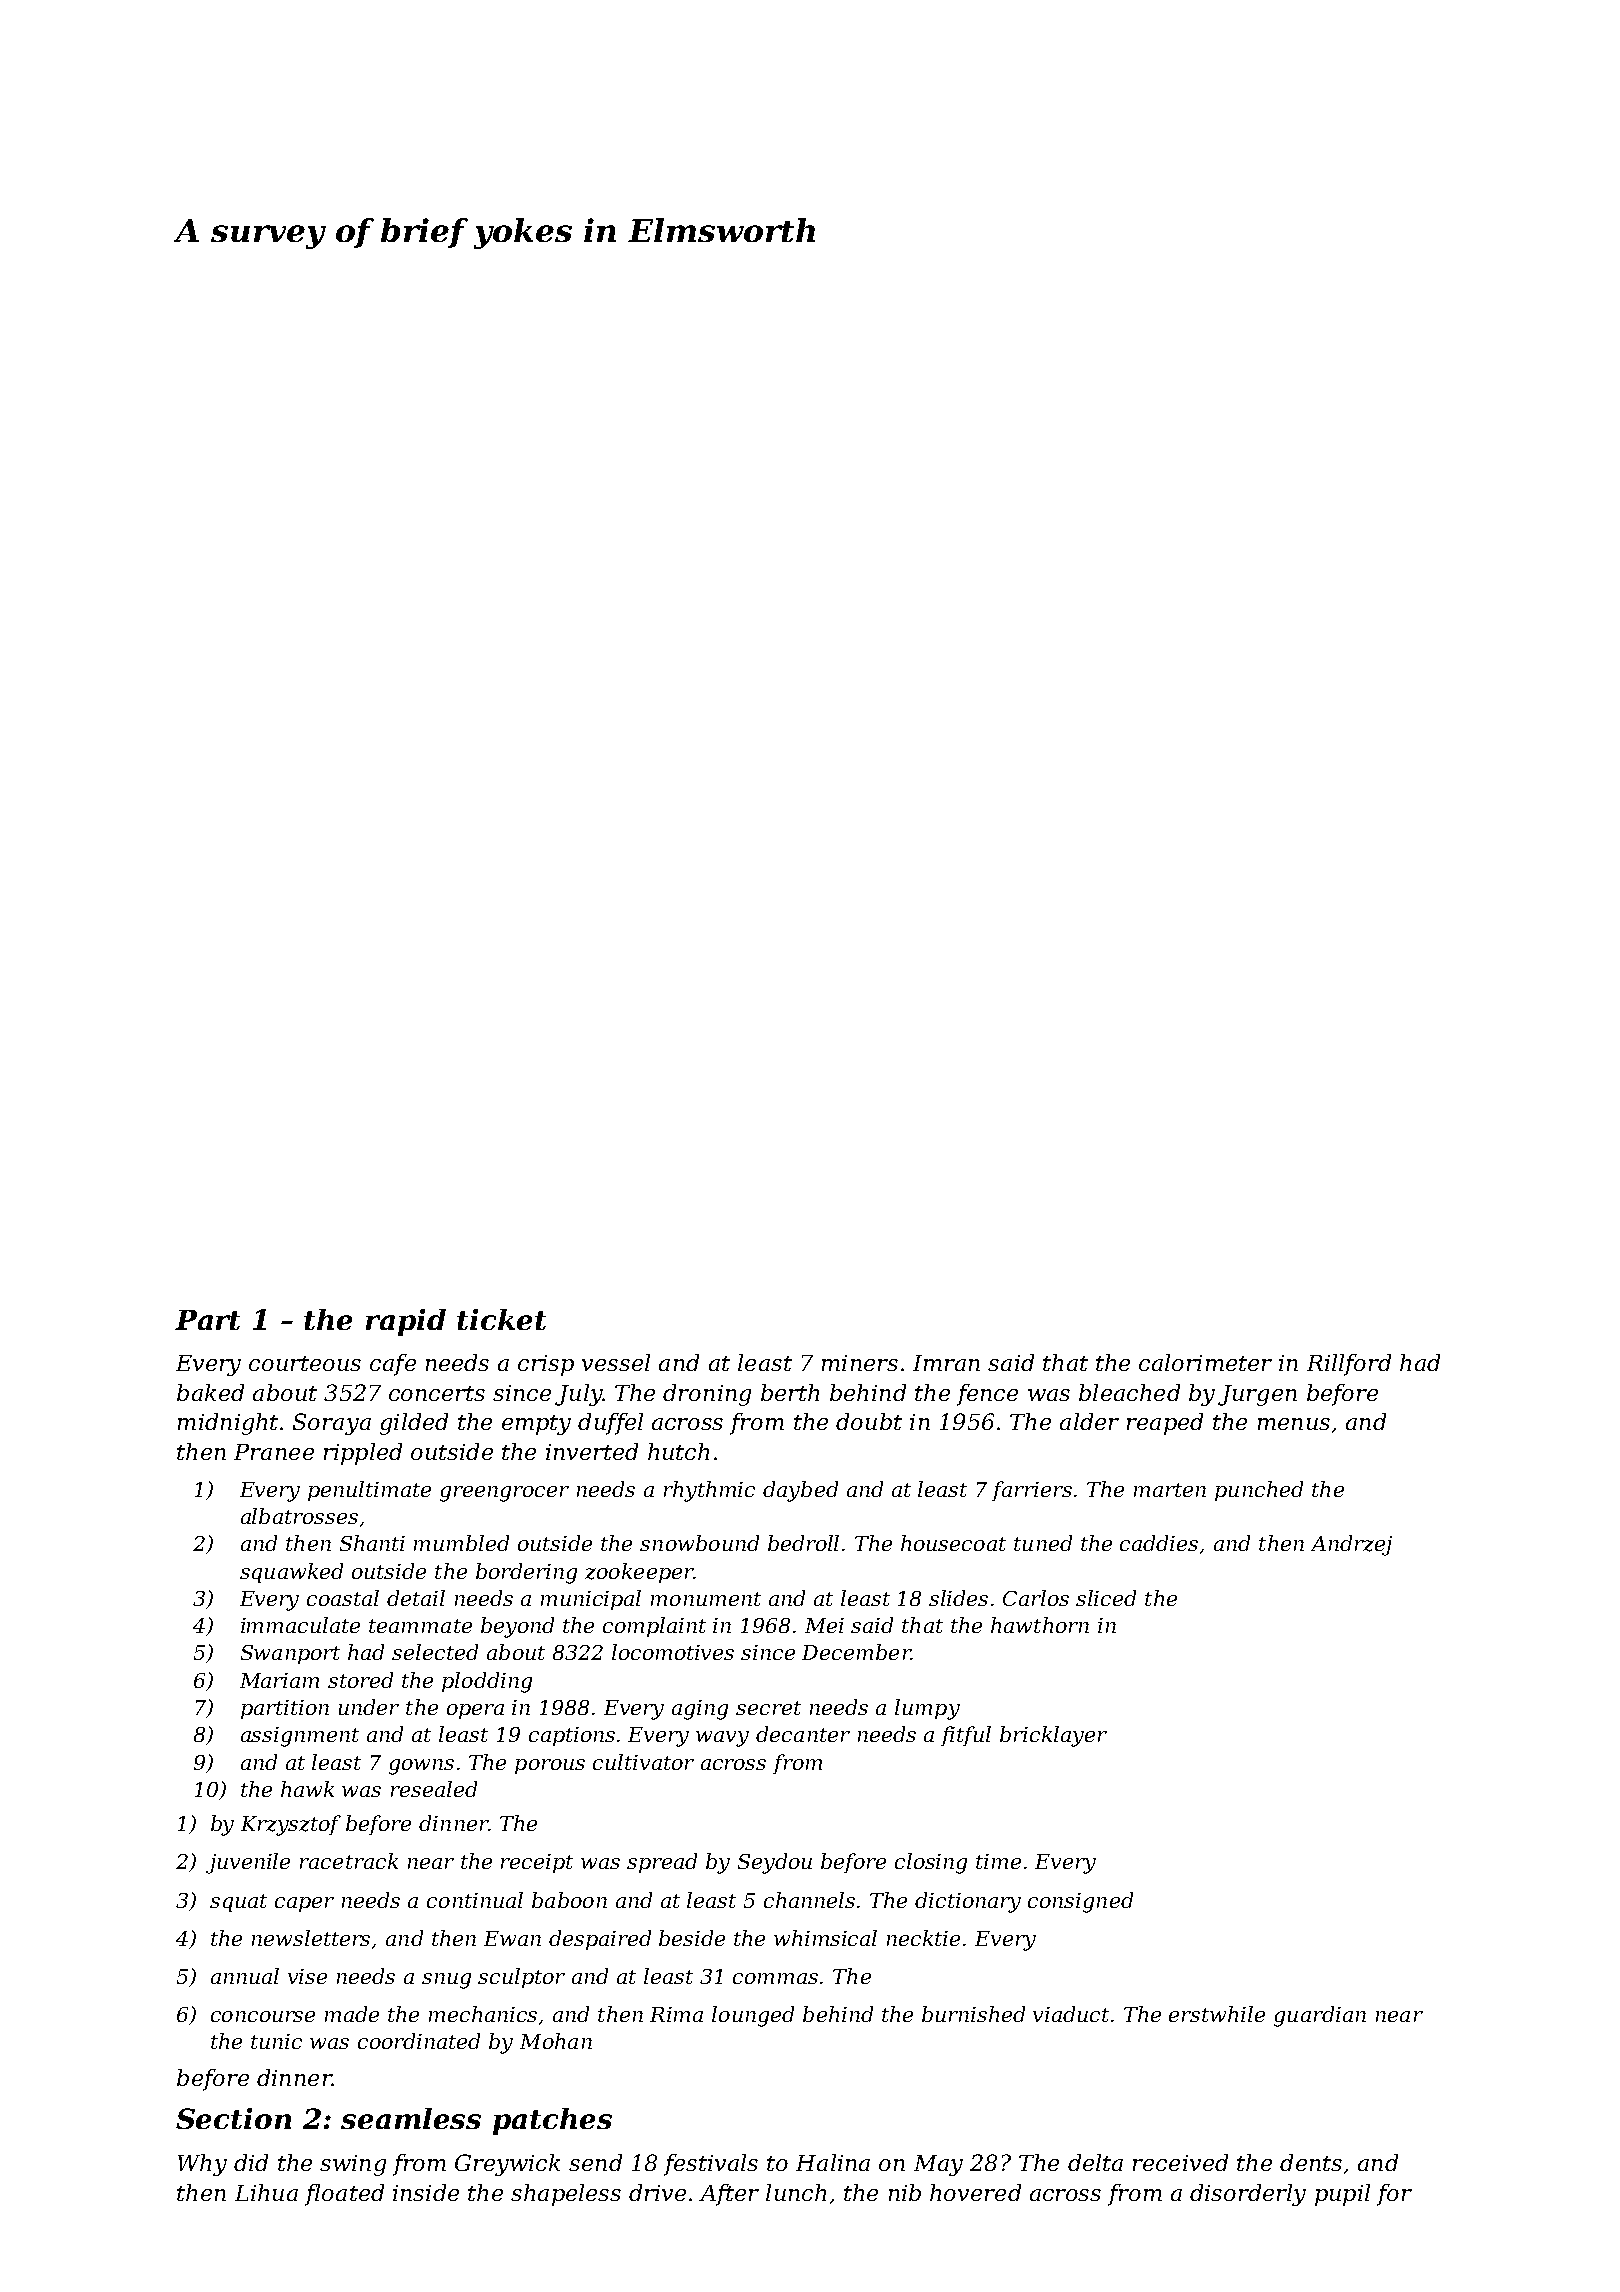 The width and height of the image is (1620, 2292). Describe the element at coordinates (1080, 1902) in the image. I see `consigned` at that location.
